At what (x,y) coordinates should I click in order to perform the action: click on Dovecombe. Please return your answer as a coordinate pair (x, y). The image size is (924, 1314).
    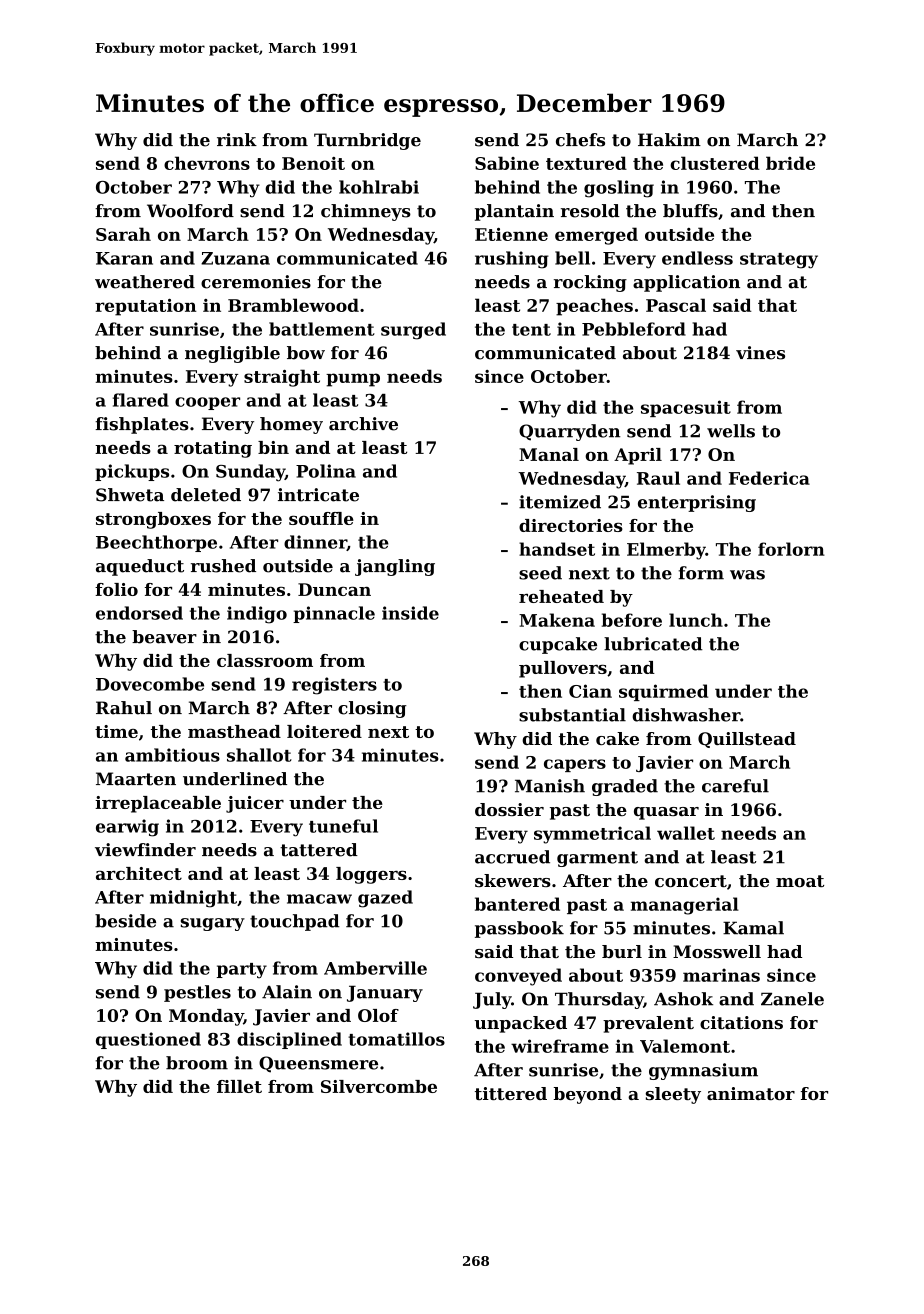
    Looking at the image, I should click on (150, 684).
